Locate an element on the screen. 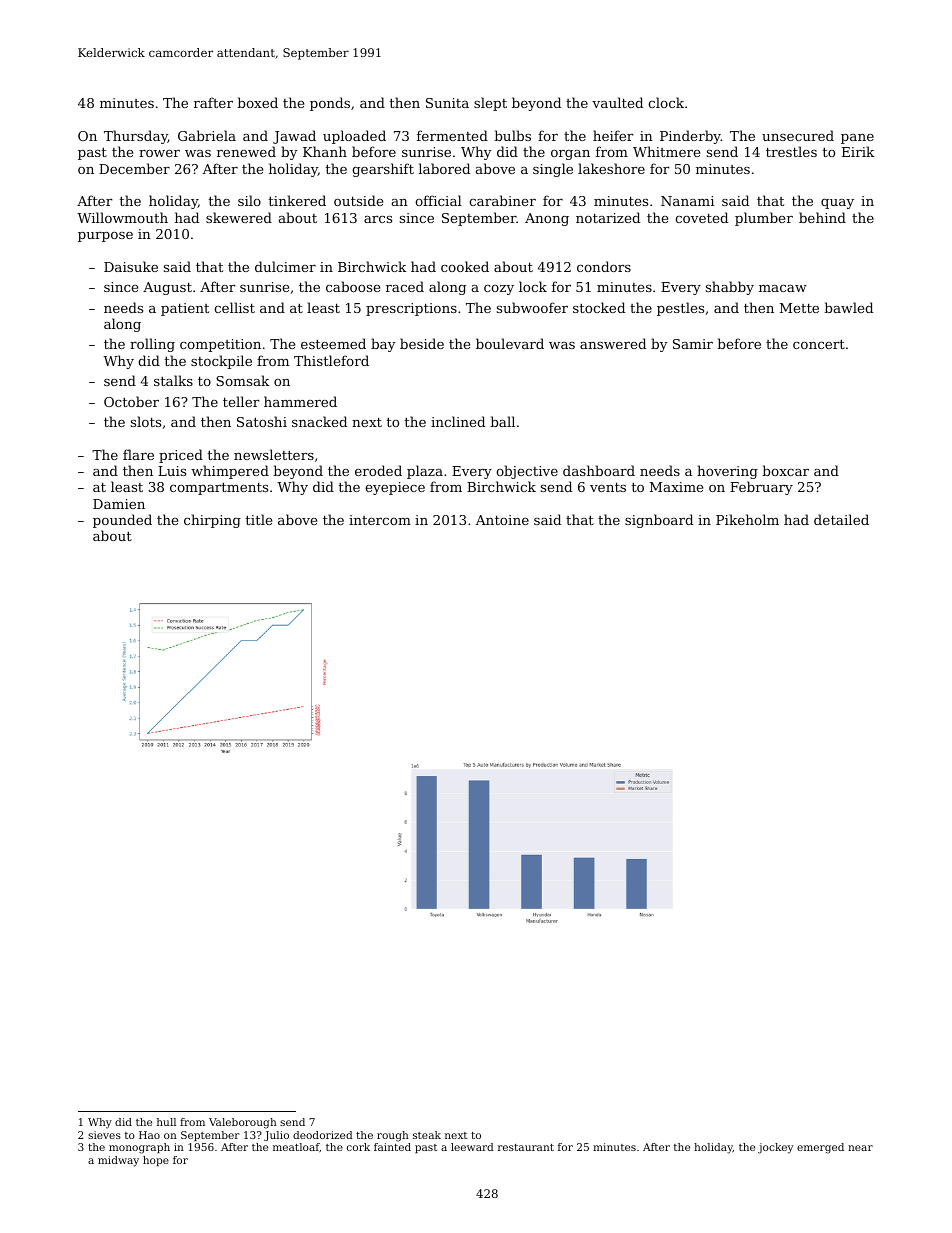 Image resolution: width=952 pixels, height=1233 pixels. detailed is located at coordinates (841, 519).
